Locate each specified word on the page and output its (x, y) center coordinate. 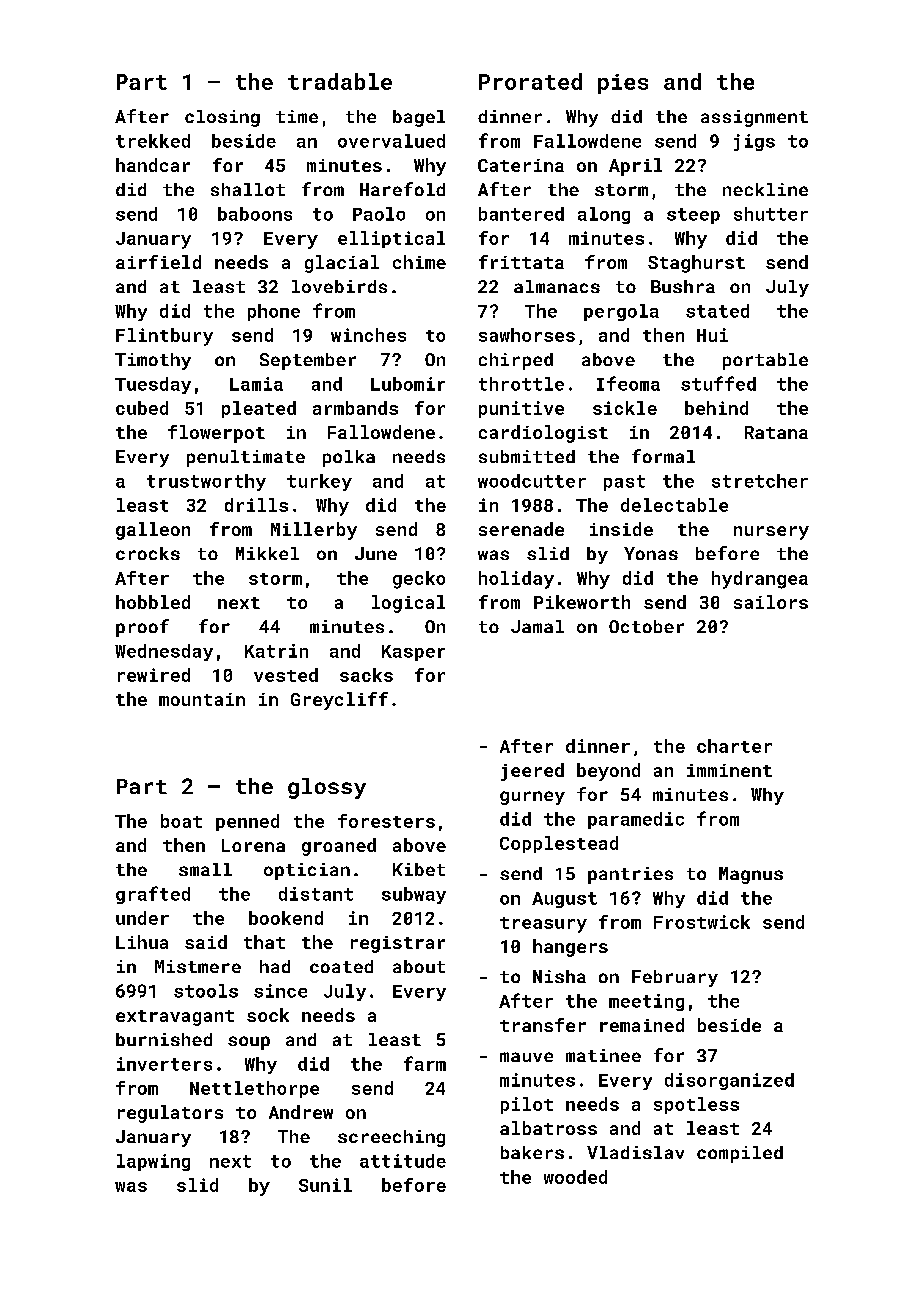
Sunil (325, 1185)
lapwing (153, 1162)
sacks (366, 675)
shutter (771, 214)
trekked (153, 141)
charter (734, 746)
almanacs (557, 286)
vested (286, 675)
